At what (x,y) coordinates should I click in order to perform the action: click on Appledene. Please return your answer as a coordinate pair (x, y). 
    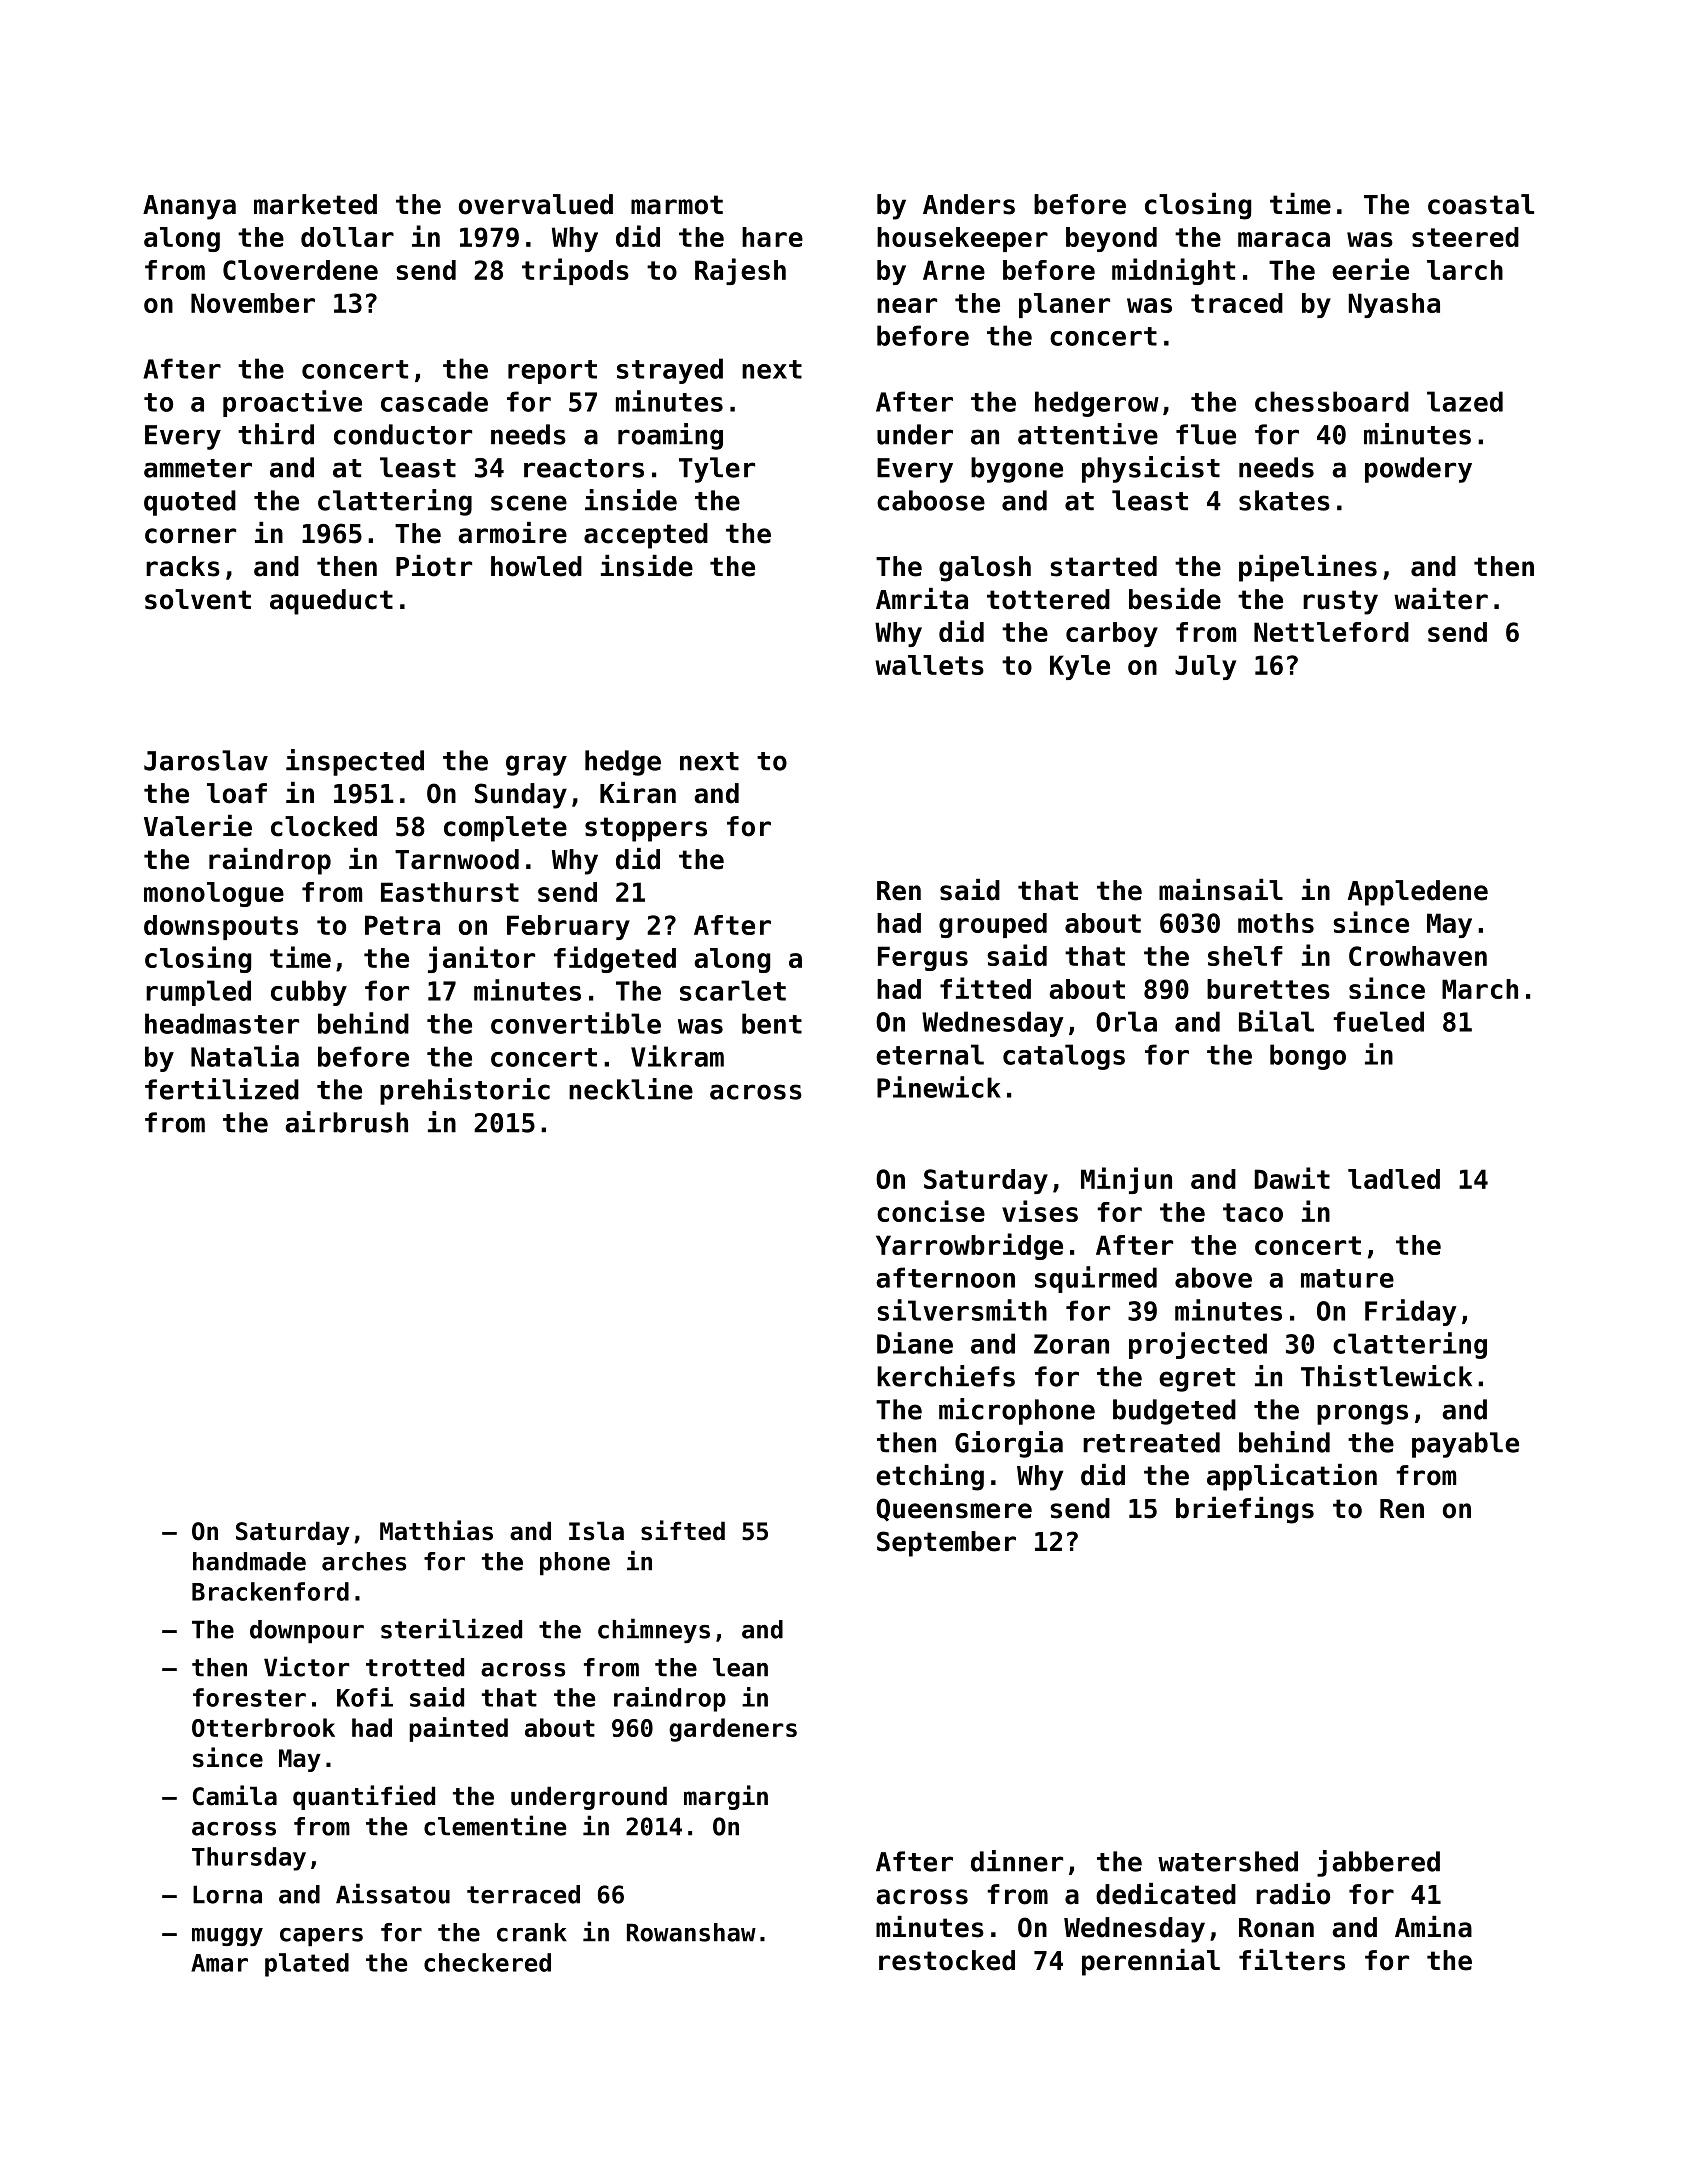
    Looking at the image, I should click on (1418, 893).
